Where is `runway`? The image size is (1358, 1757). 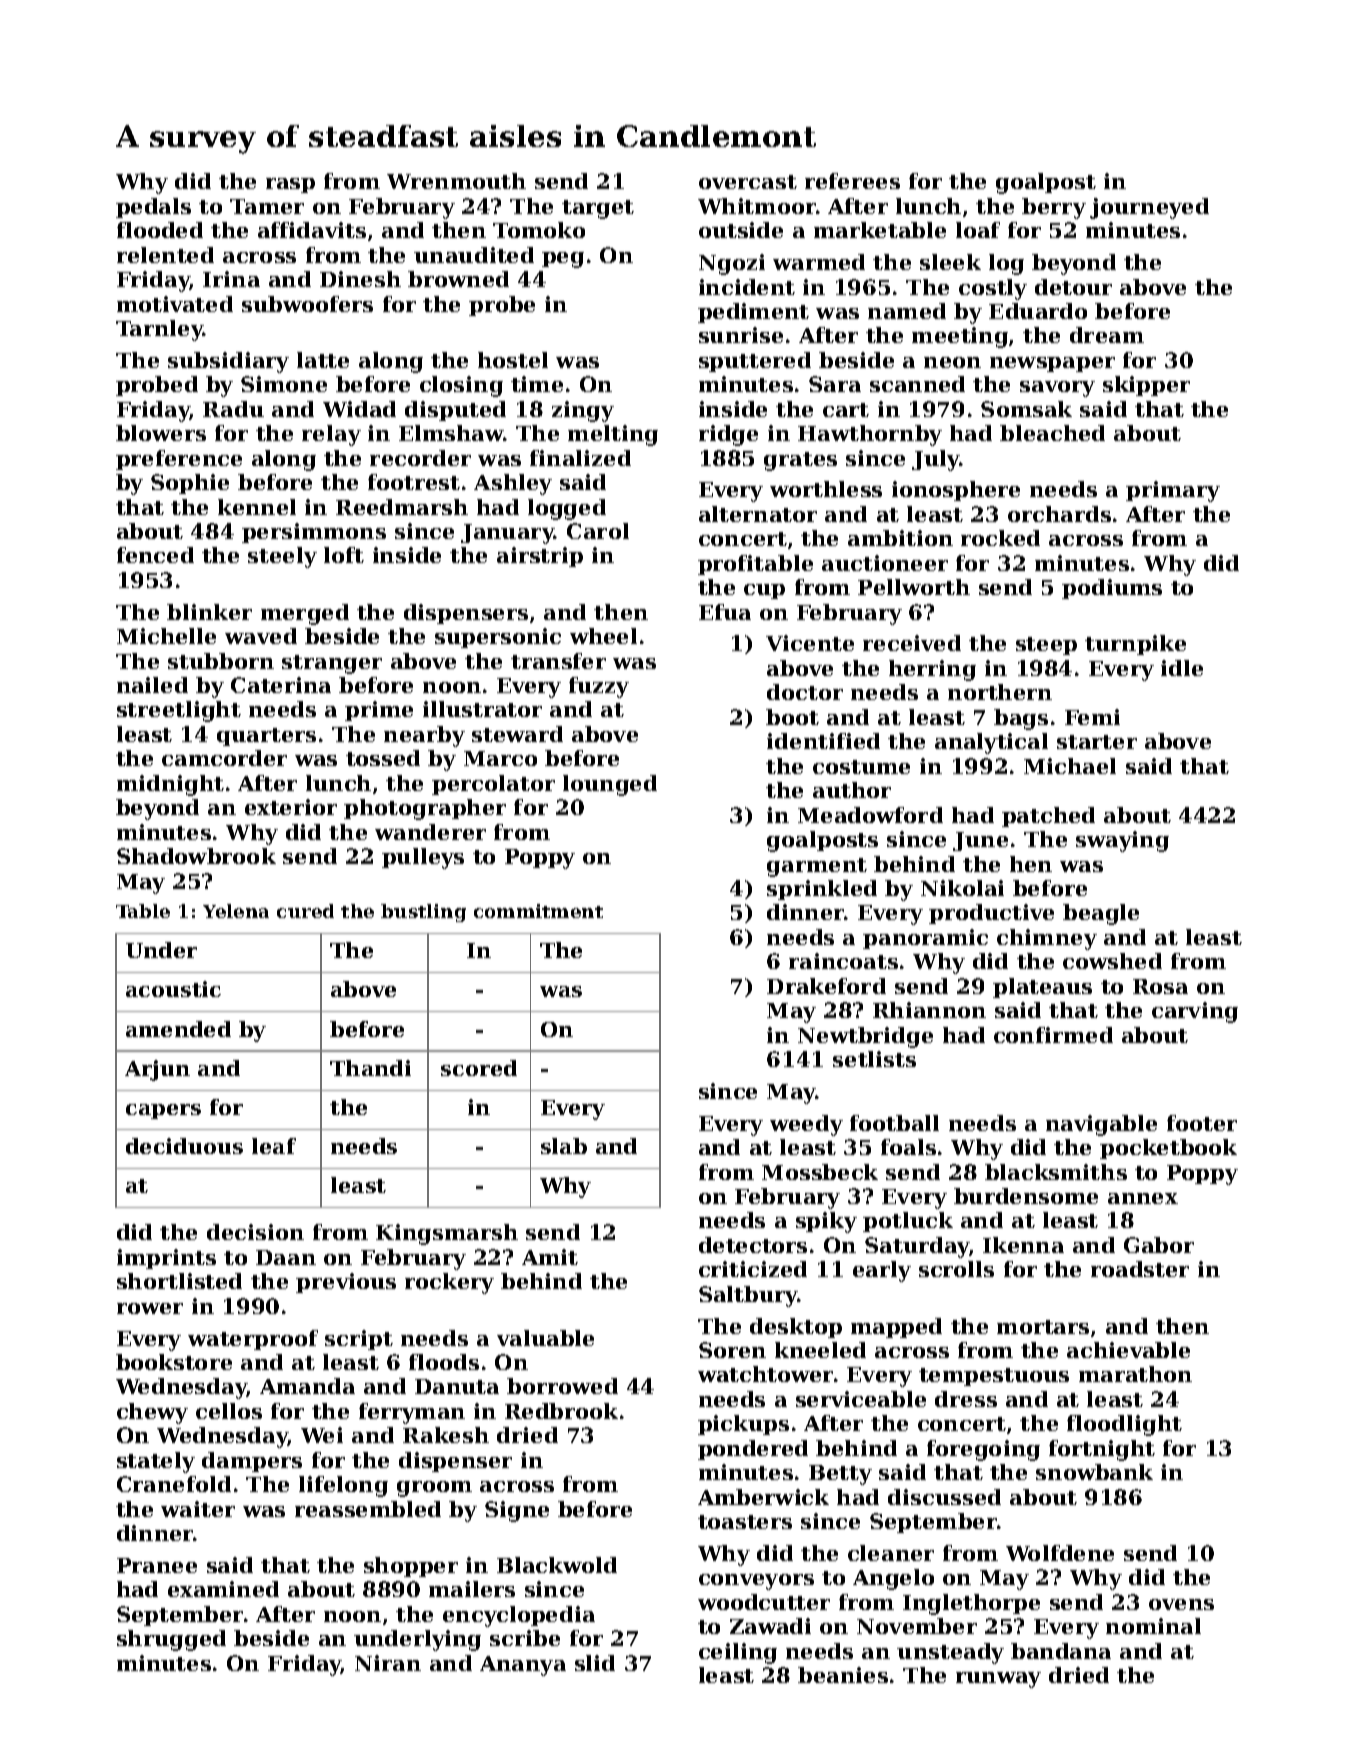
runway is located at coordinates (998, 1680).
